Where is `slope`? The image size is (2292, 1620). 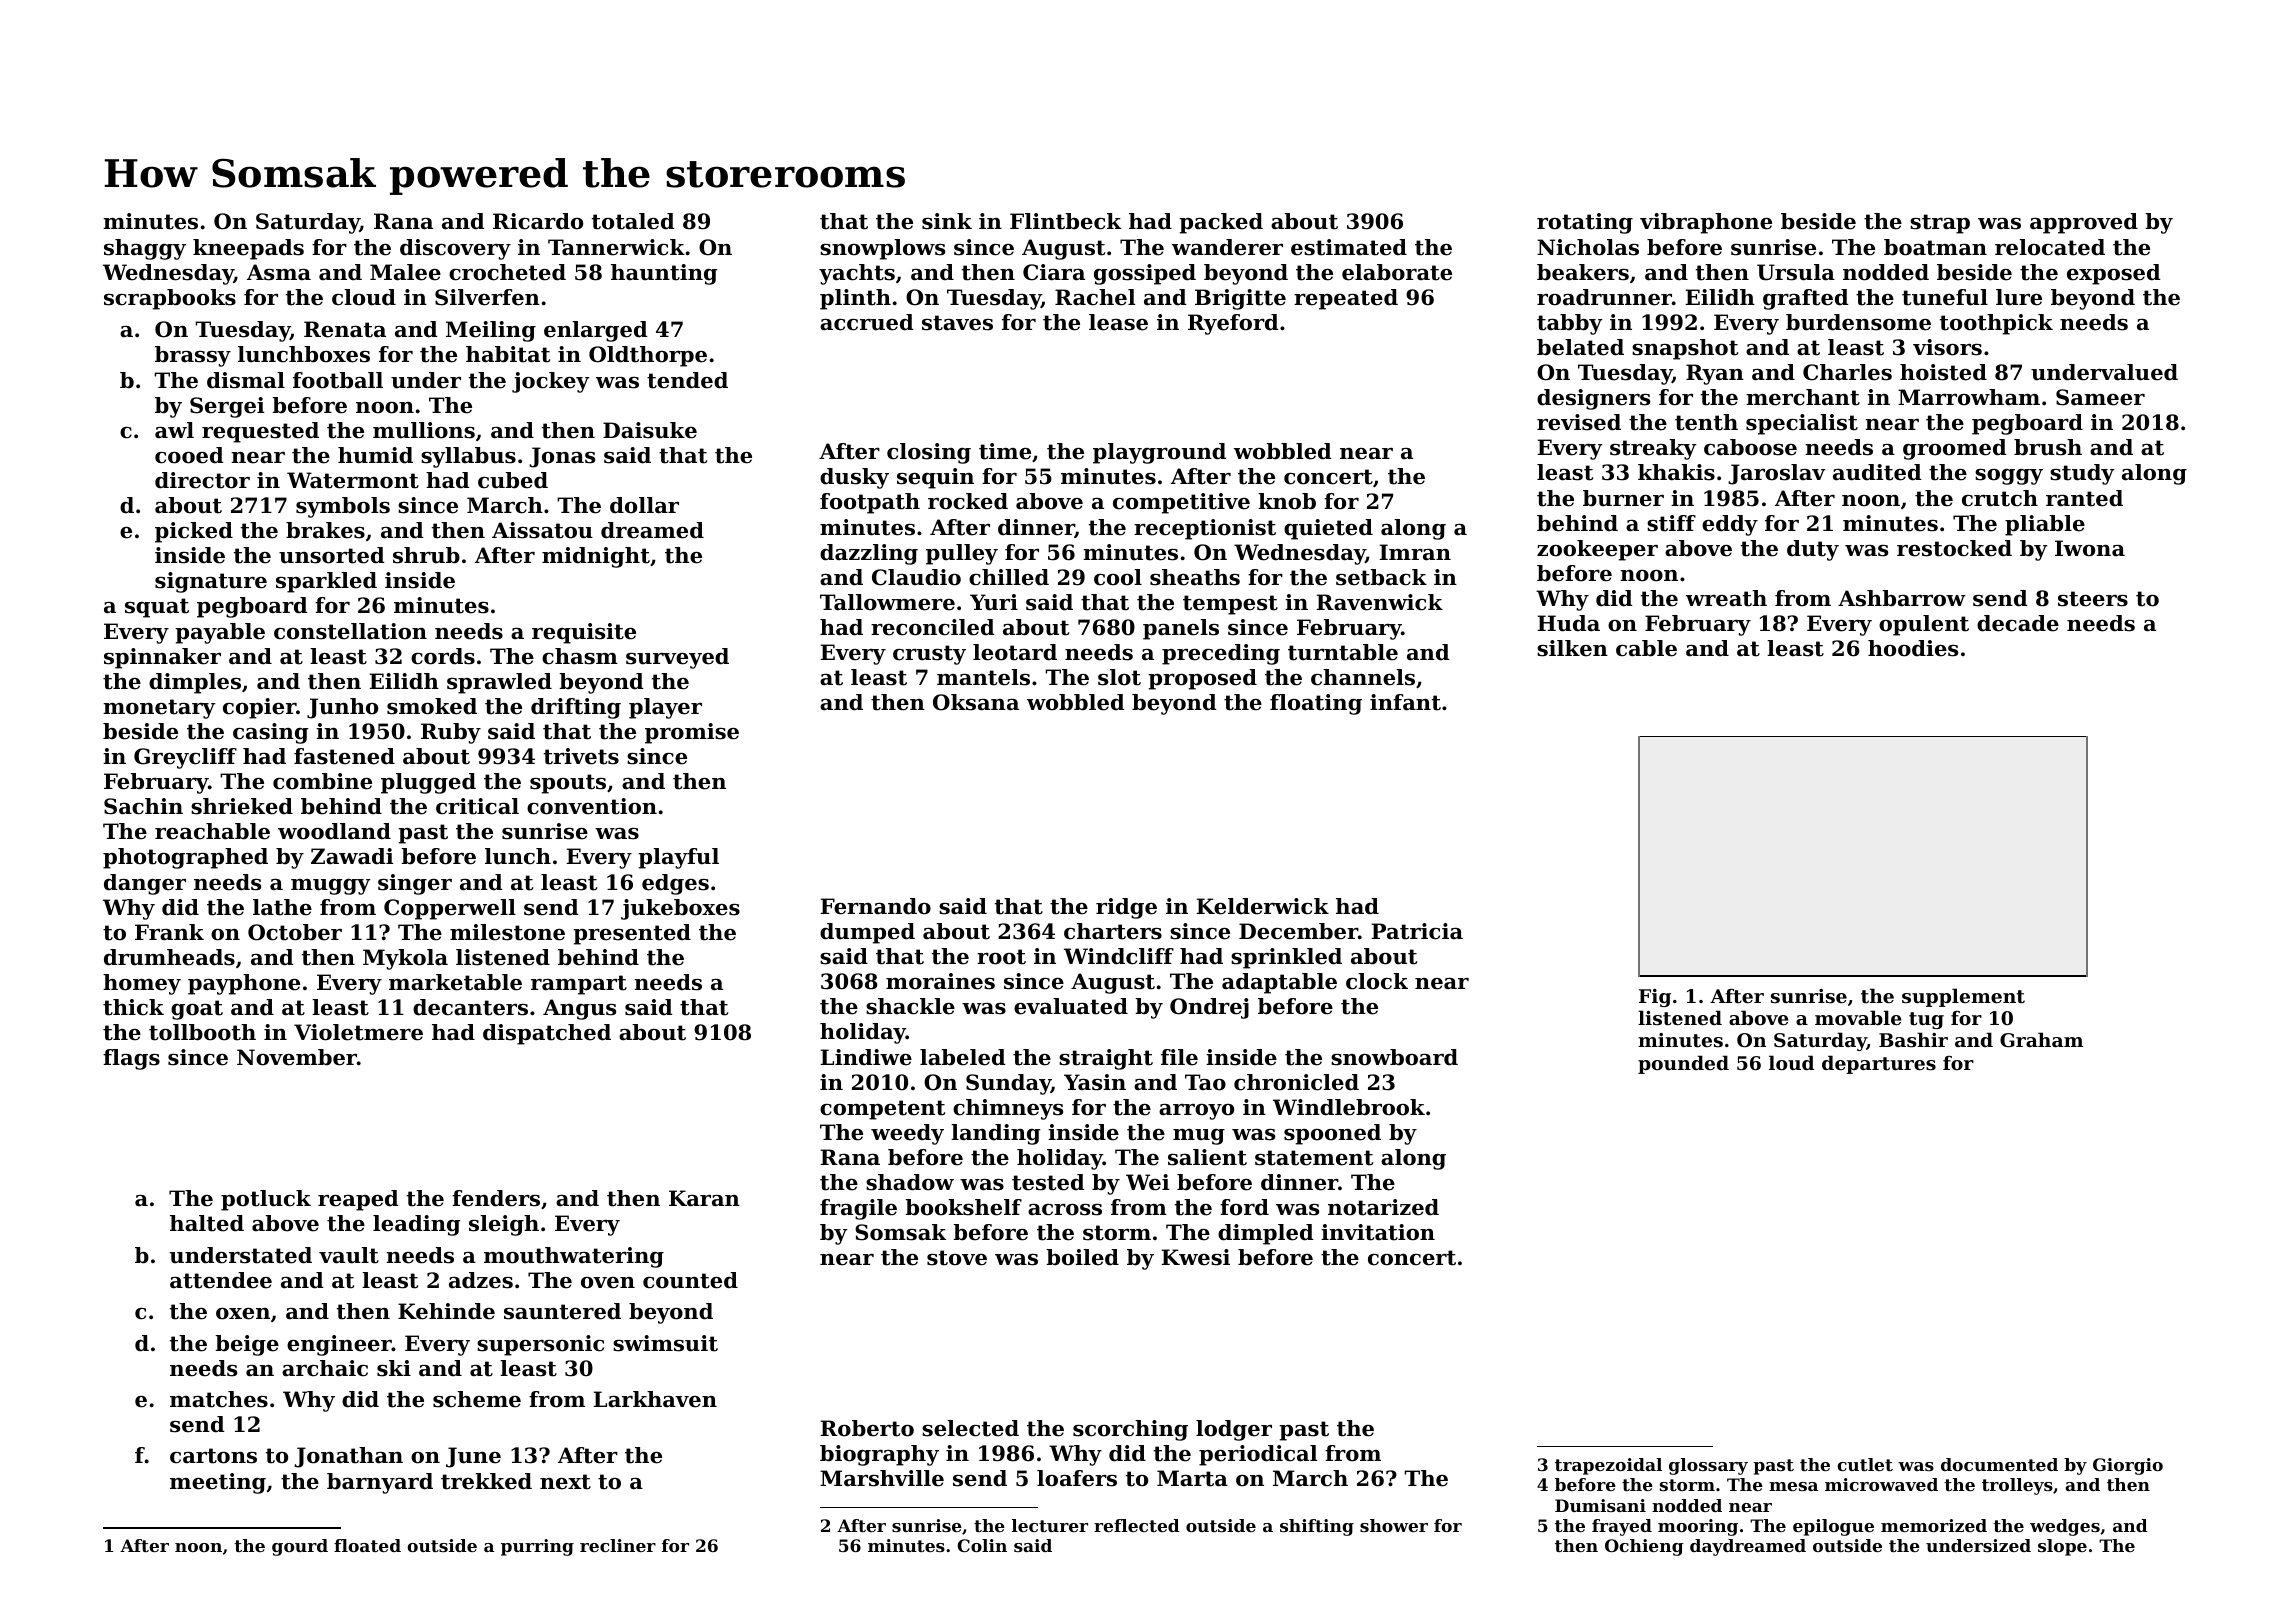 slope is located at coordinates (2062, 1547).
